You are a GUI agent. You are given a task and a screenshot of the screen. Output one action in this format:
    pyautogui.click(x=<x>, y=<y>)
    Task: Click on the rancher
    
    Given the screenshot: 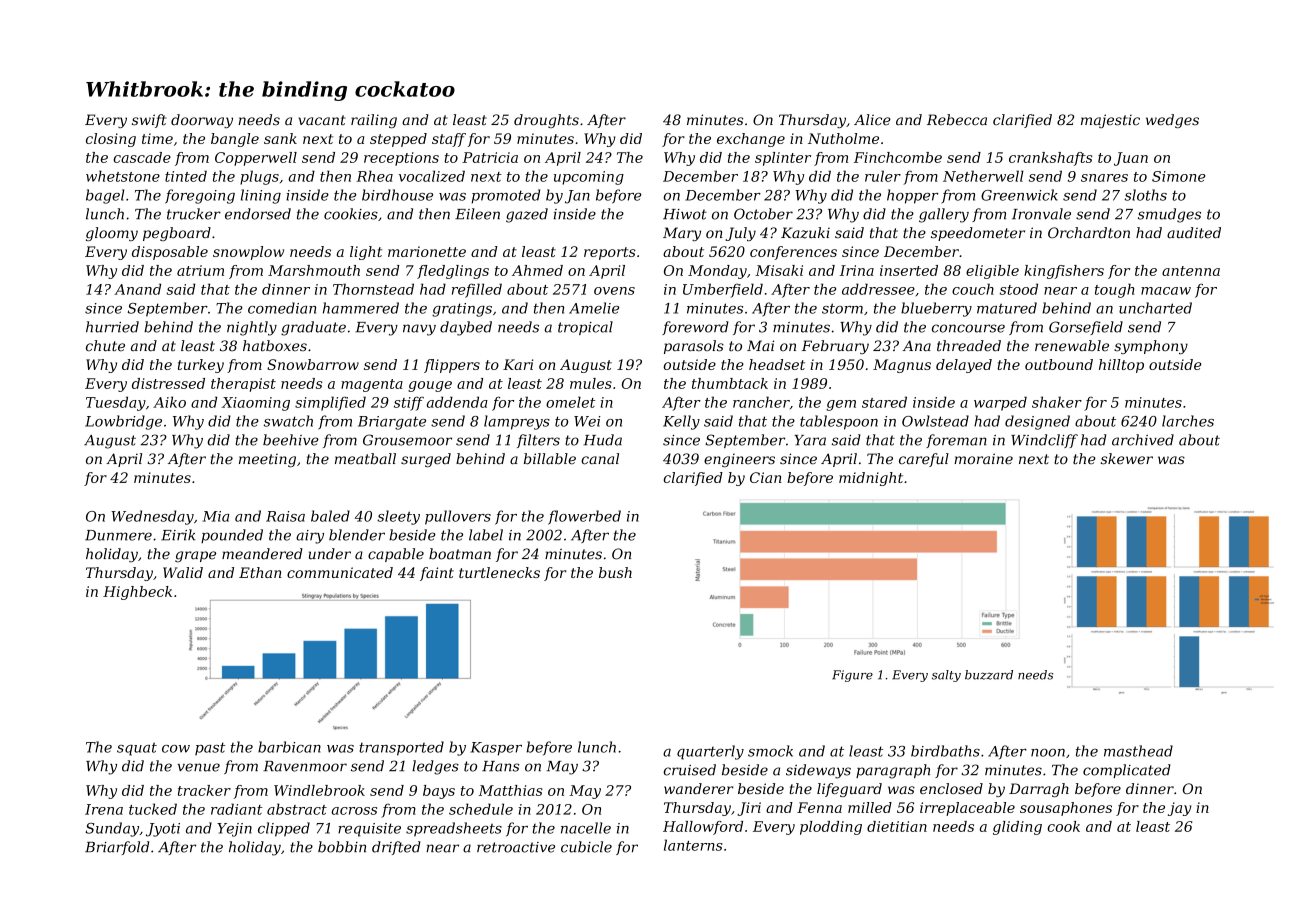 What is the action you would take?
    pyautogui.click(x=761, y=402)
